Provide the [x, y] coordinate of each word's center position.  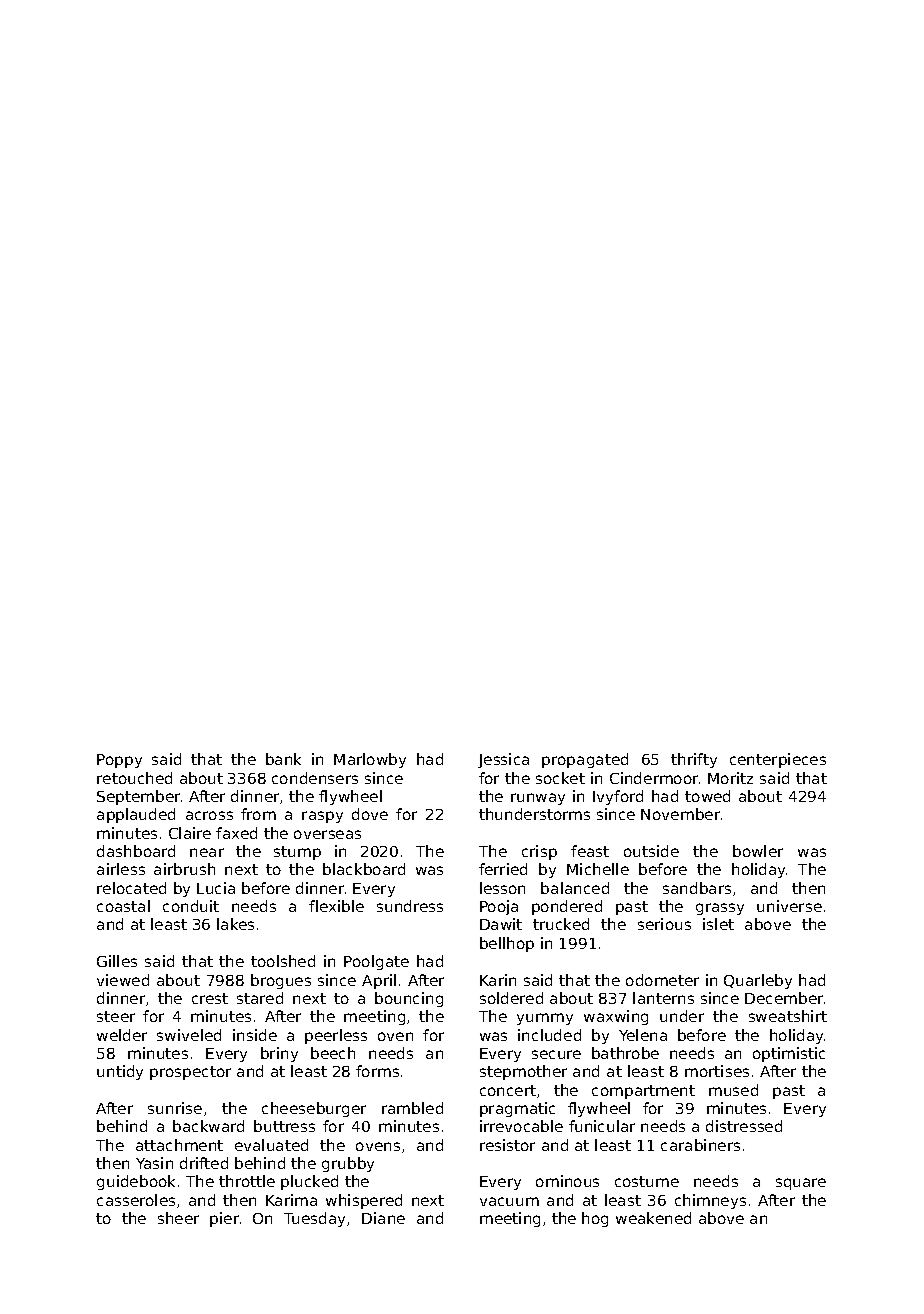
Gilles [117, 961]
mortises [717, 1071]
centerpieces [778, 760]
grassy [720, 909]
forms [377, 1071]
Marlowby [370, 760]
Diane [383, 1218]
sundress [410, 906]
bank [283, 759]
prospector [190, 1073]
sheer [178, 1218]
